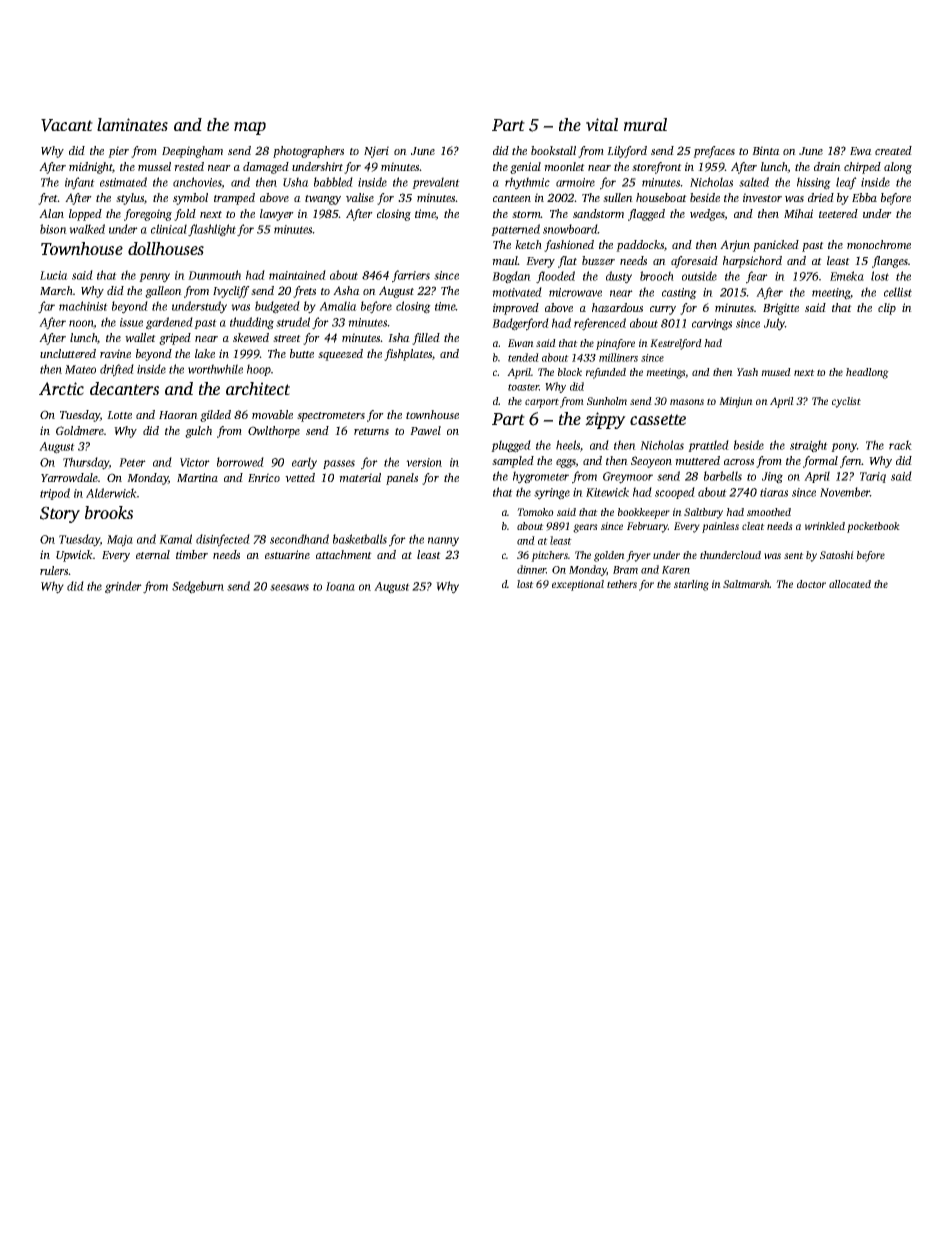  What do you see at coordinates (697, 460) in the image?
I see `muttered` at bounding box center [697, 460].
